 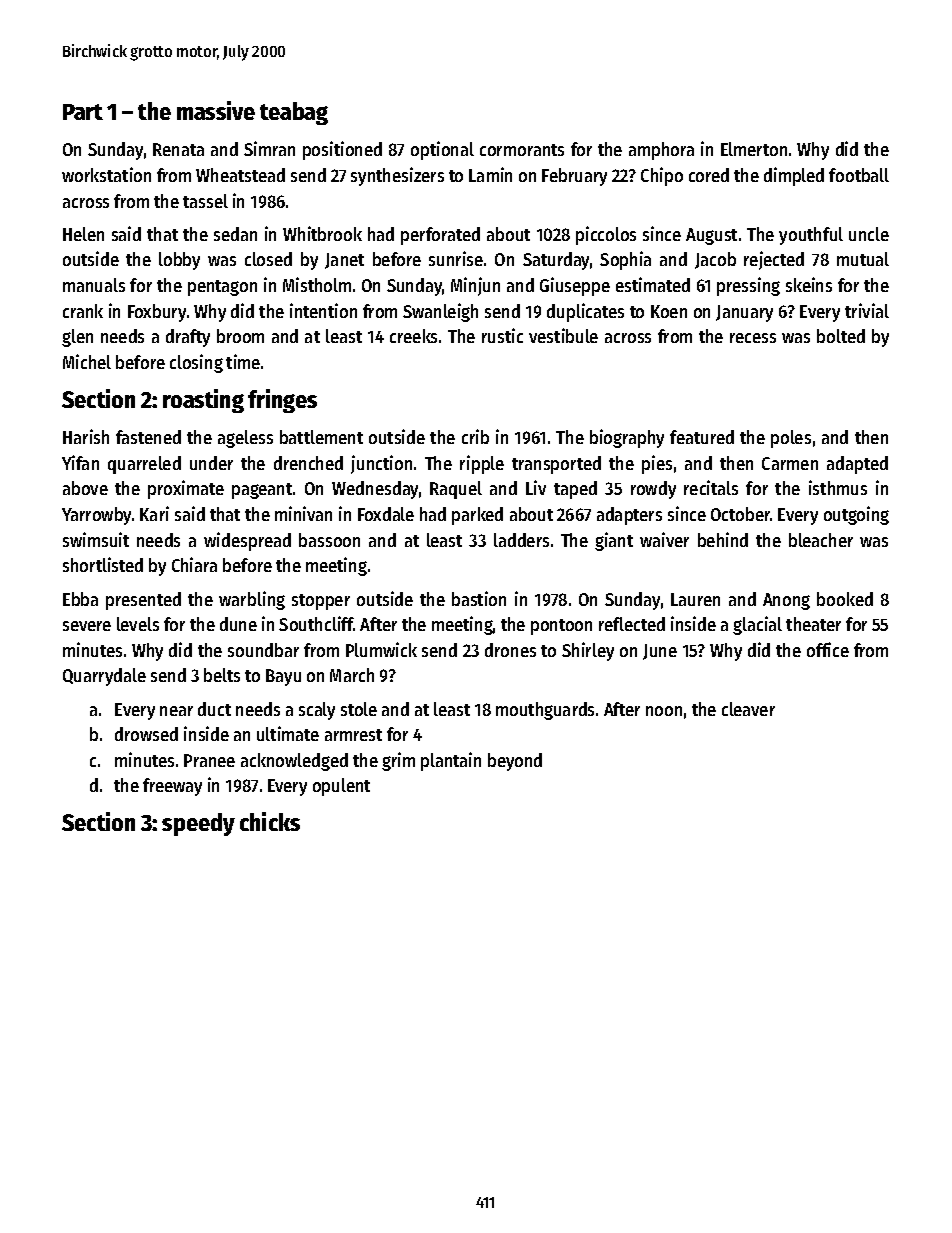 I want to click on swimsuit, so click(x=96, y=539).
